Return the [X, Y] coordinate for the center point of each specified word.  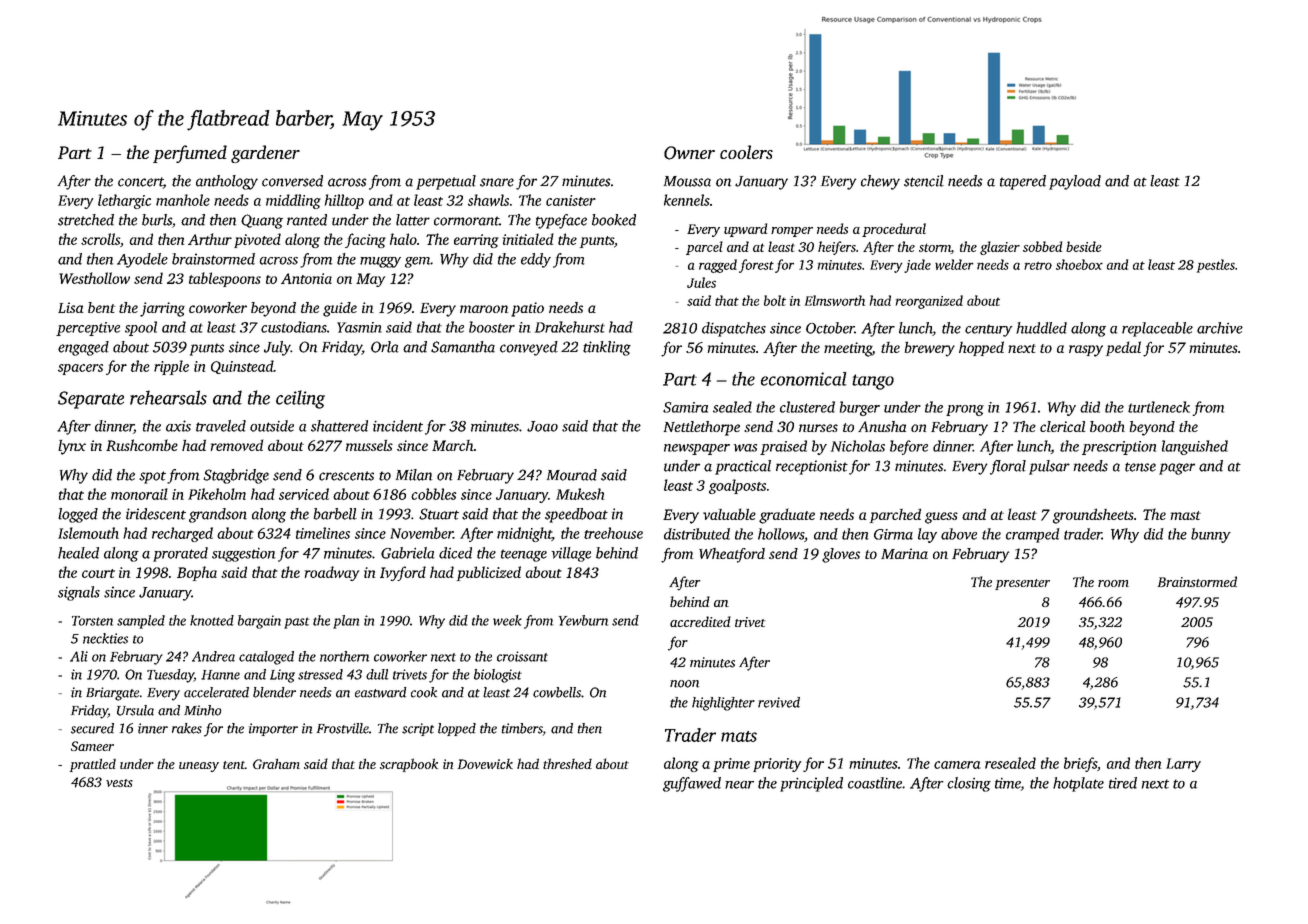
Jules [701, 282]
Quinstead [242, 367]
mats [739, 736]
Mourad [572, 475]
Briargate [112, 694]
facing [365, 240]
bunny [1211, 535]
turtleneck [1159, 407]
